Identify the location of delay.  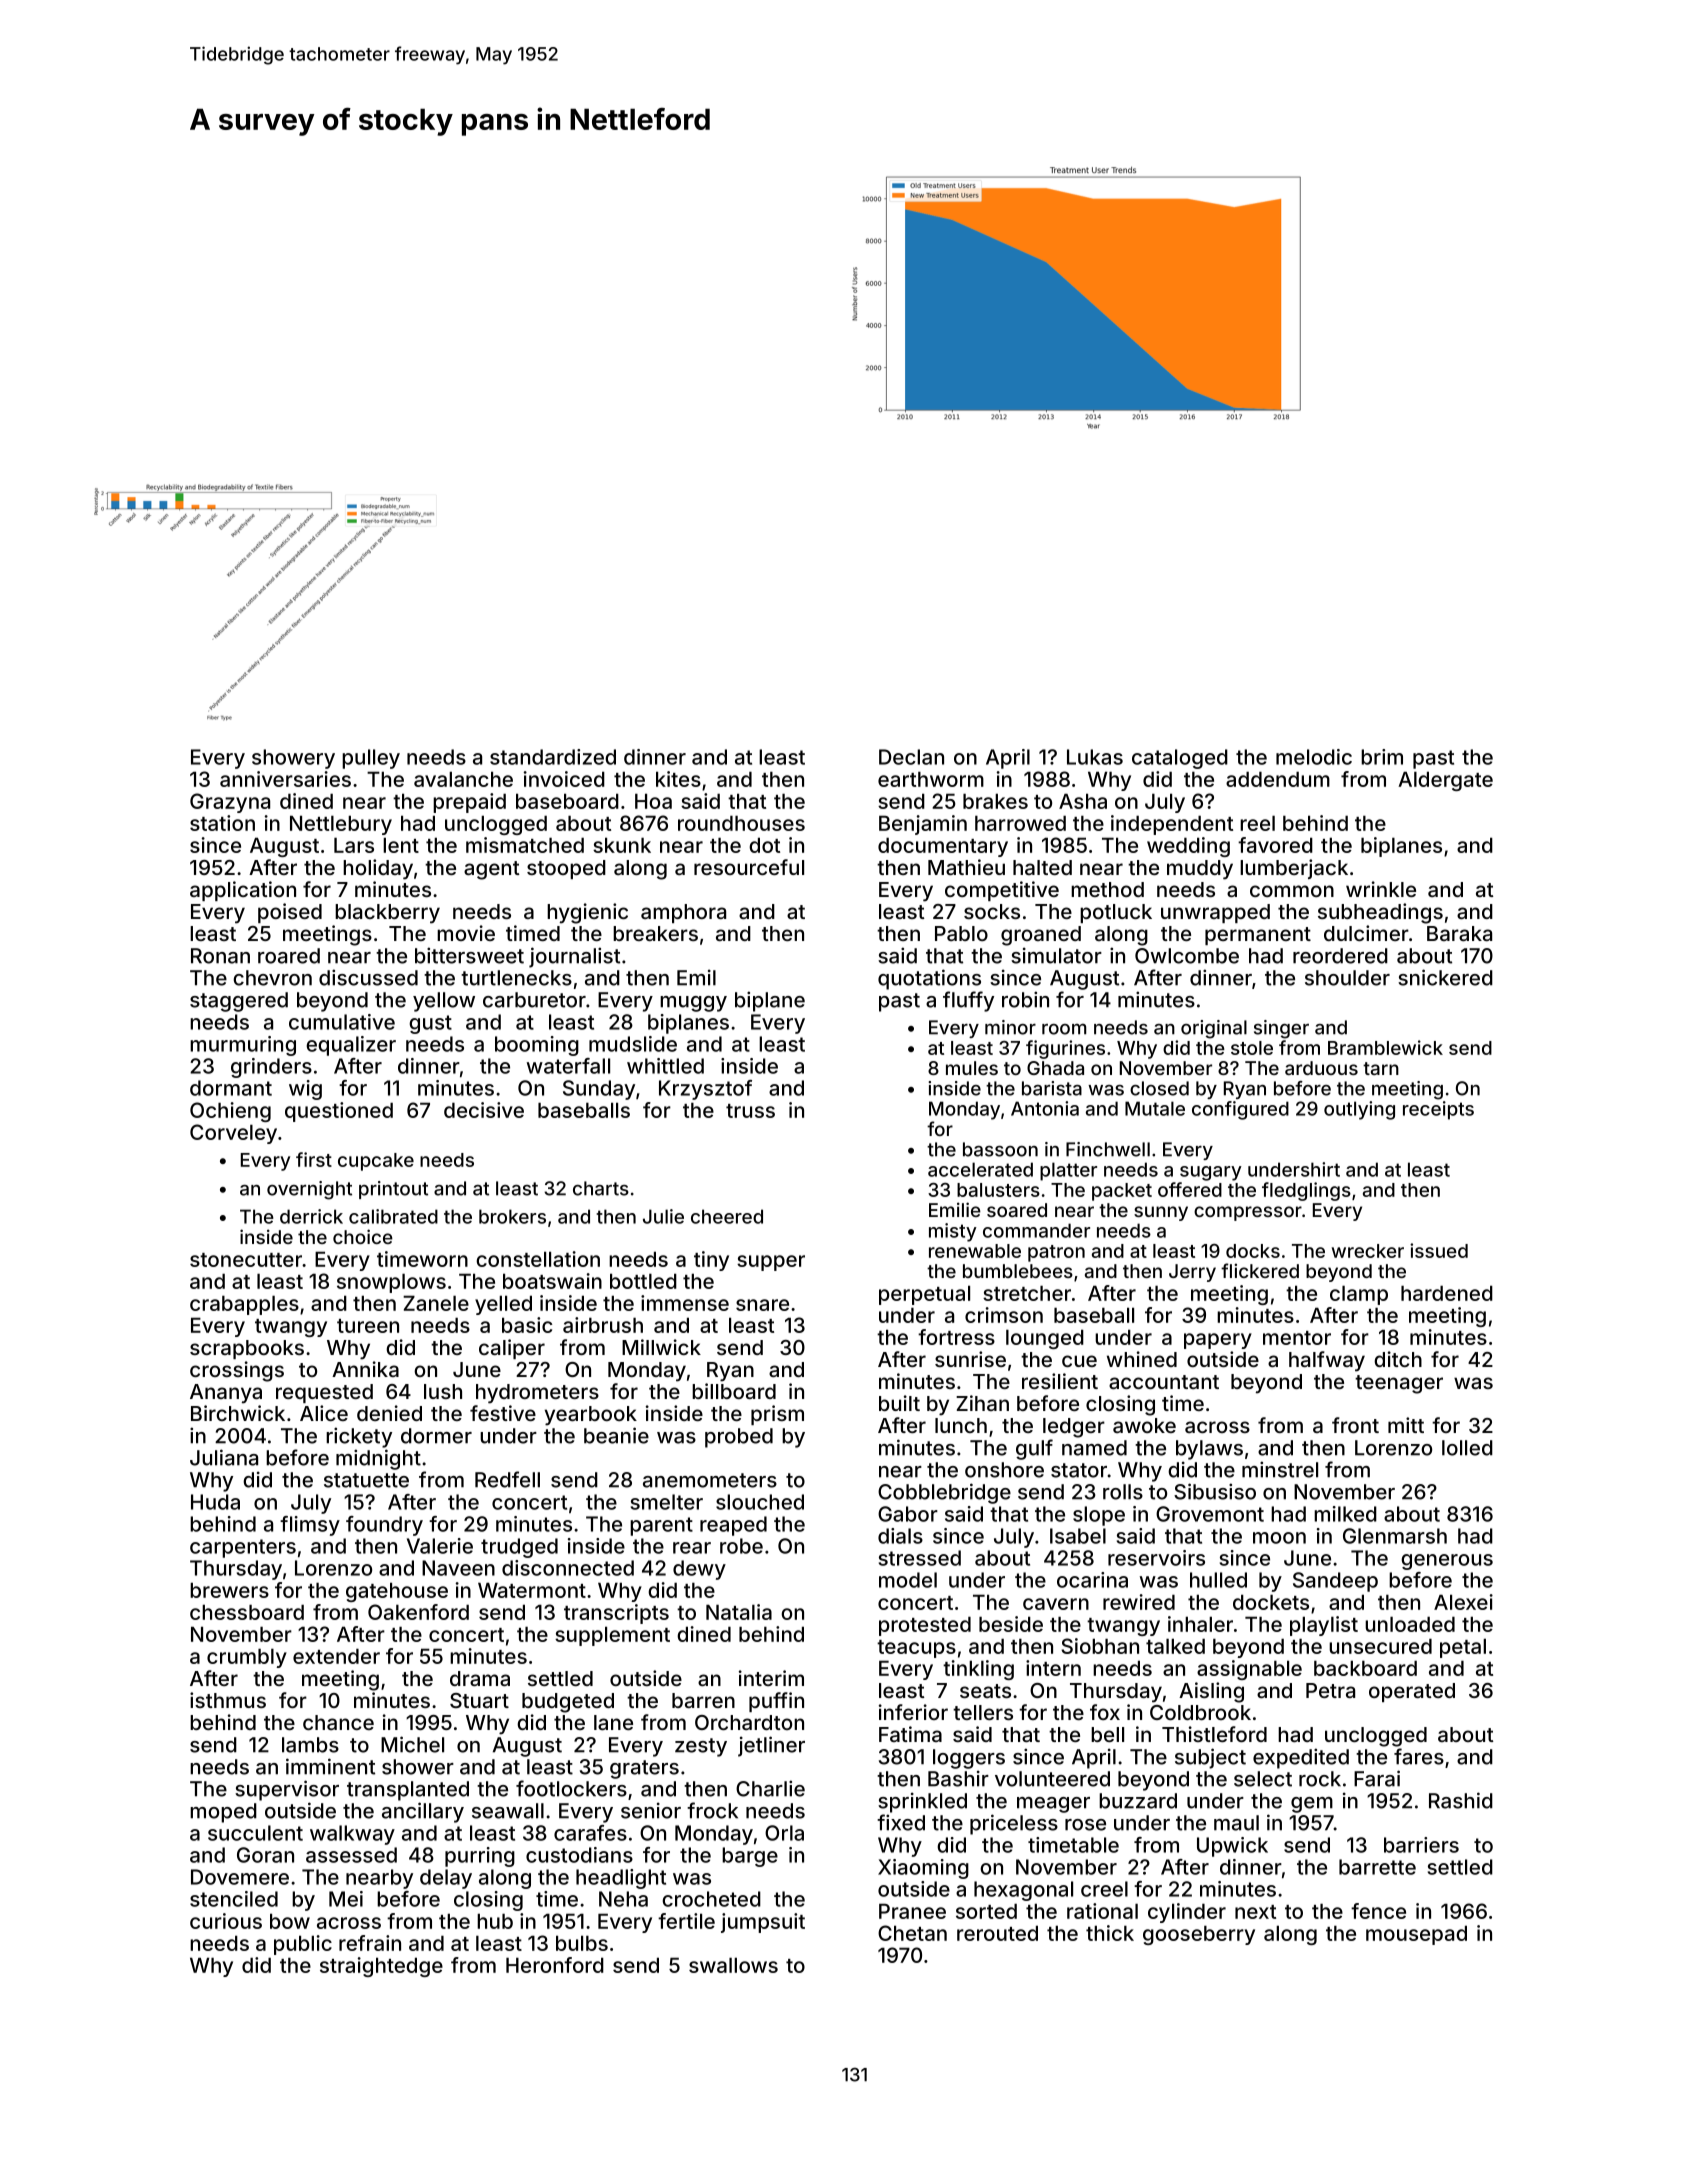
(446, 1879).
